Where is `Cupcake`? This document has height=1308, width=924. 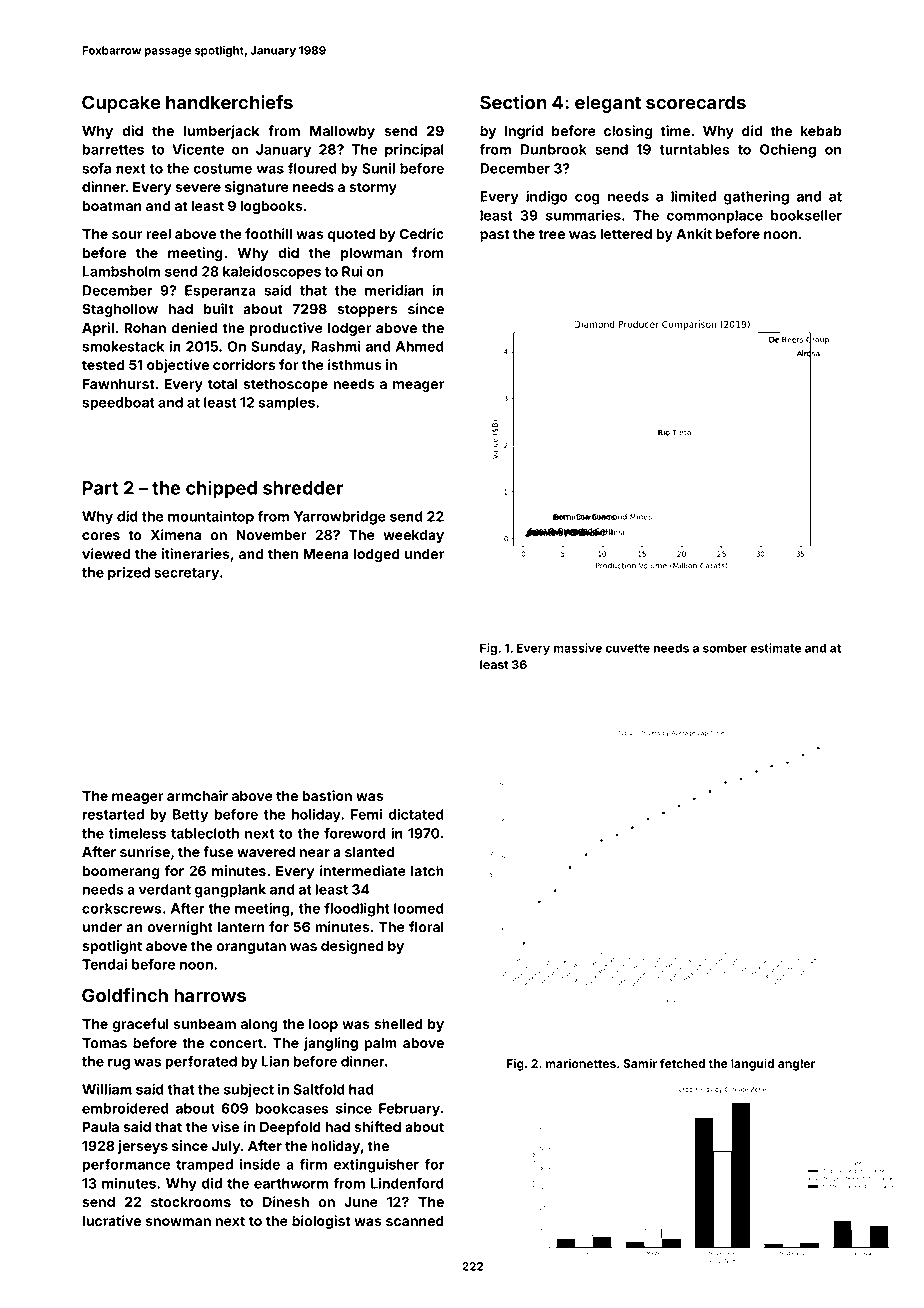
Cupcake is located at coordinates (121, 104).
